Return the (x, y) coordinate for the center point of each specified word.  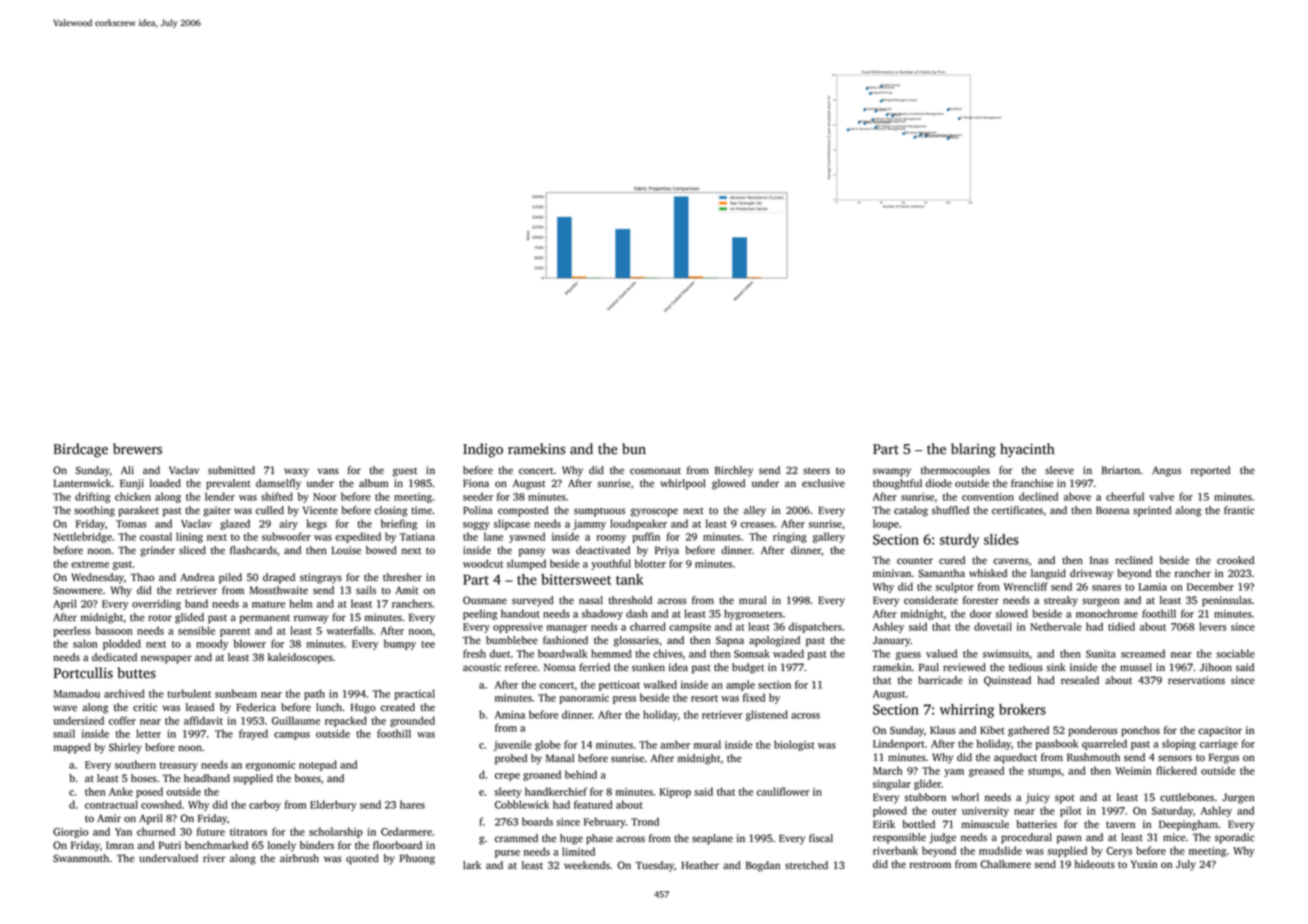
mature (268, 604)
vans (328, 471)
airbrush (299, 858)
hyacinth (1027, 450)
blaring (973, 450)
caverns (1011, 561)
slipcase (512, 524)
